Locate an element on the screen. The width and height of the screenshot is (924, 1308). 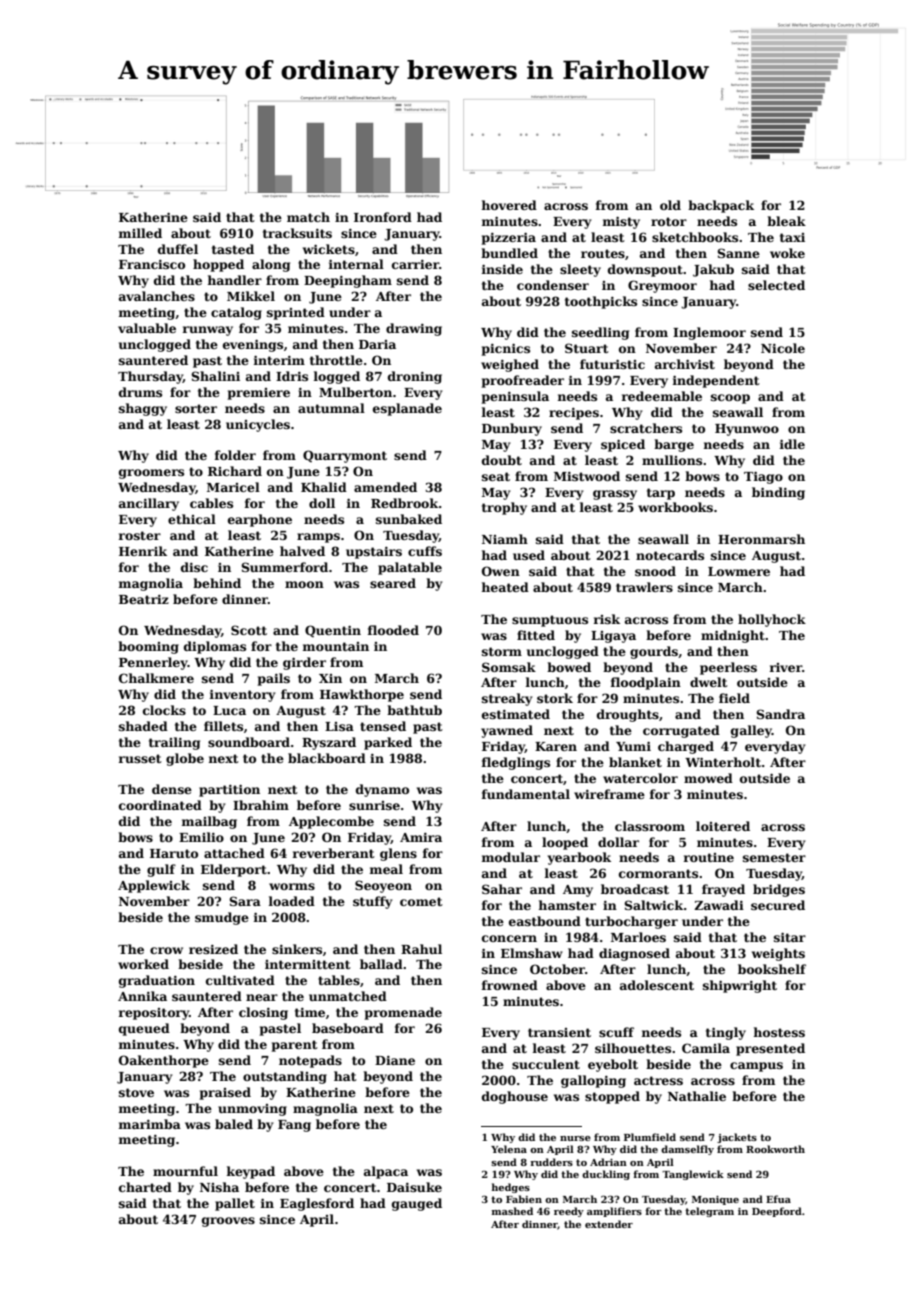
Deepingham is located at coordinates (348, 281).
